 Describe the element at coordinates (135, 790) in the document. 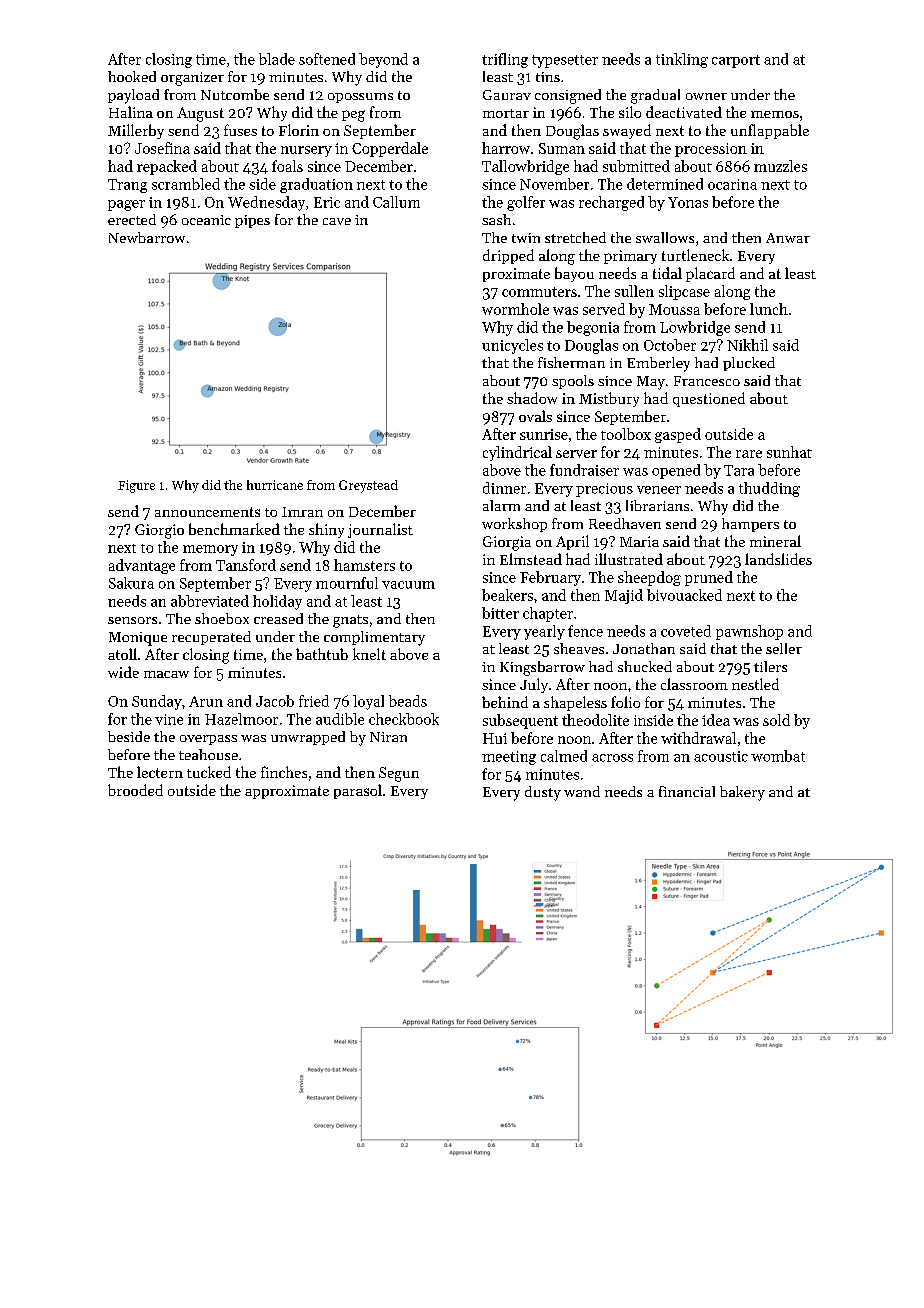

I see `brooded` at that location.
